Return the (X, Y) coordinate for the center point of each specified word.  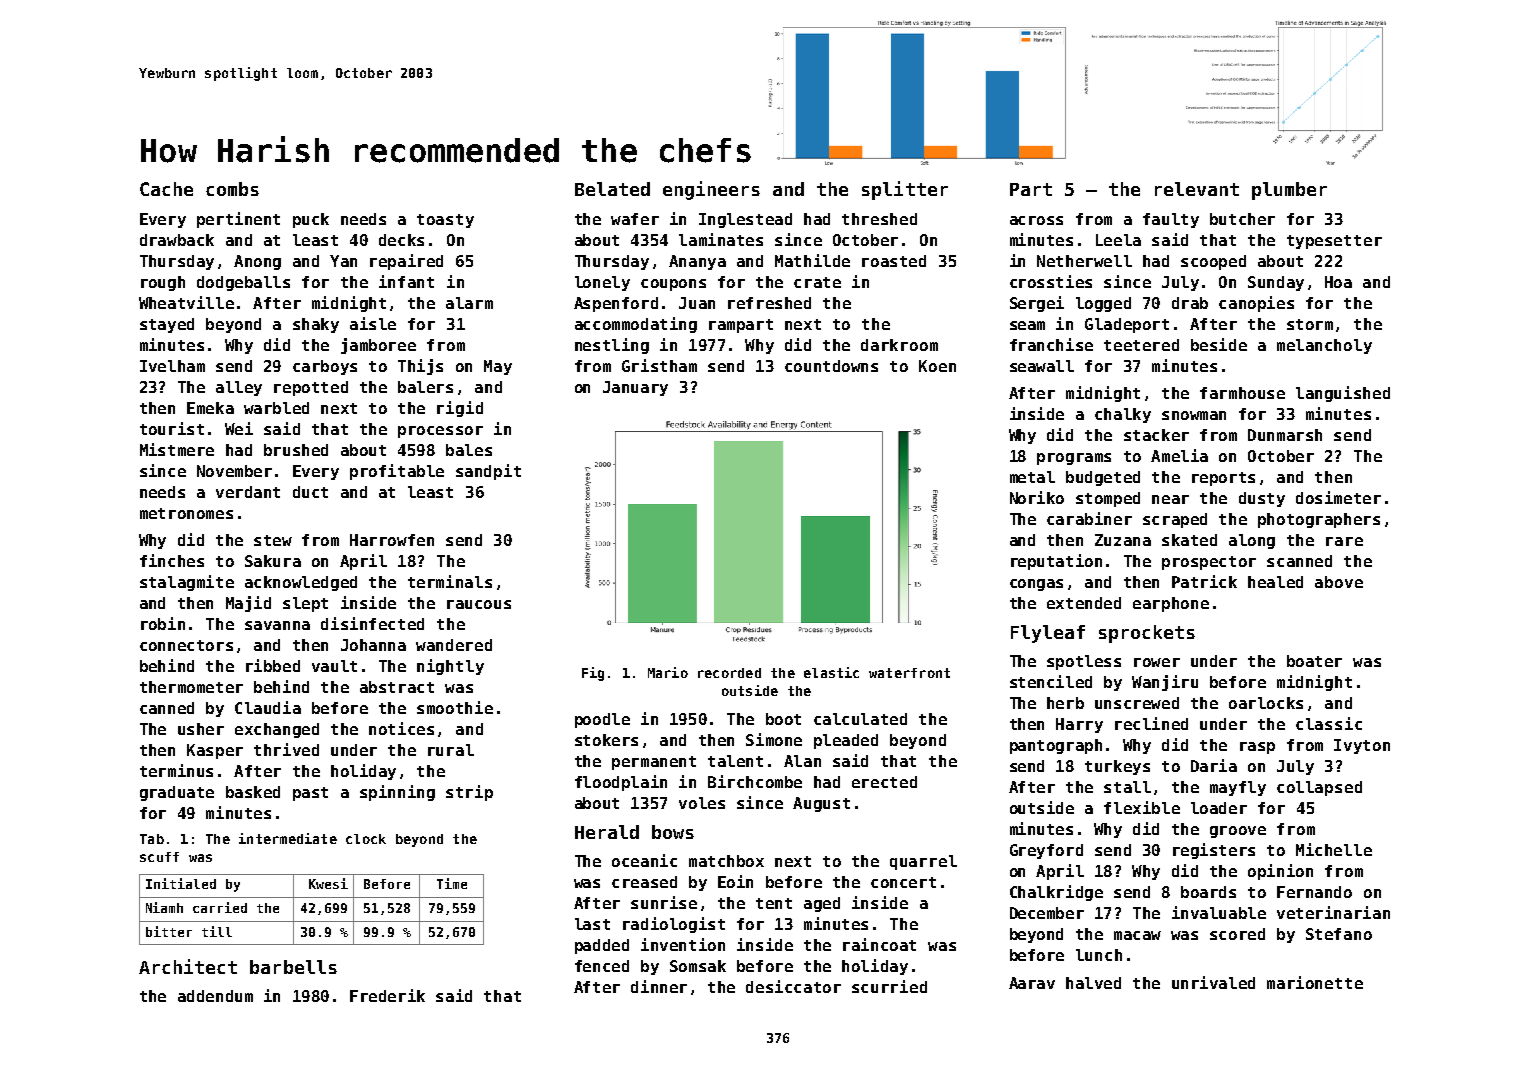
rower (1157, 662)
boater (1314, 661)
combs (232, 189)
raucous (479, 604)
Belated (612, 189)
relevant (1197, 189)
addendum (215, 996)
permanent (654, 763)
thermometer (191, 687)
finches (172, 560)
